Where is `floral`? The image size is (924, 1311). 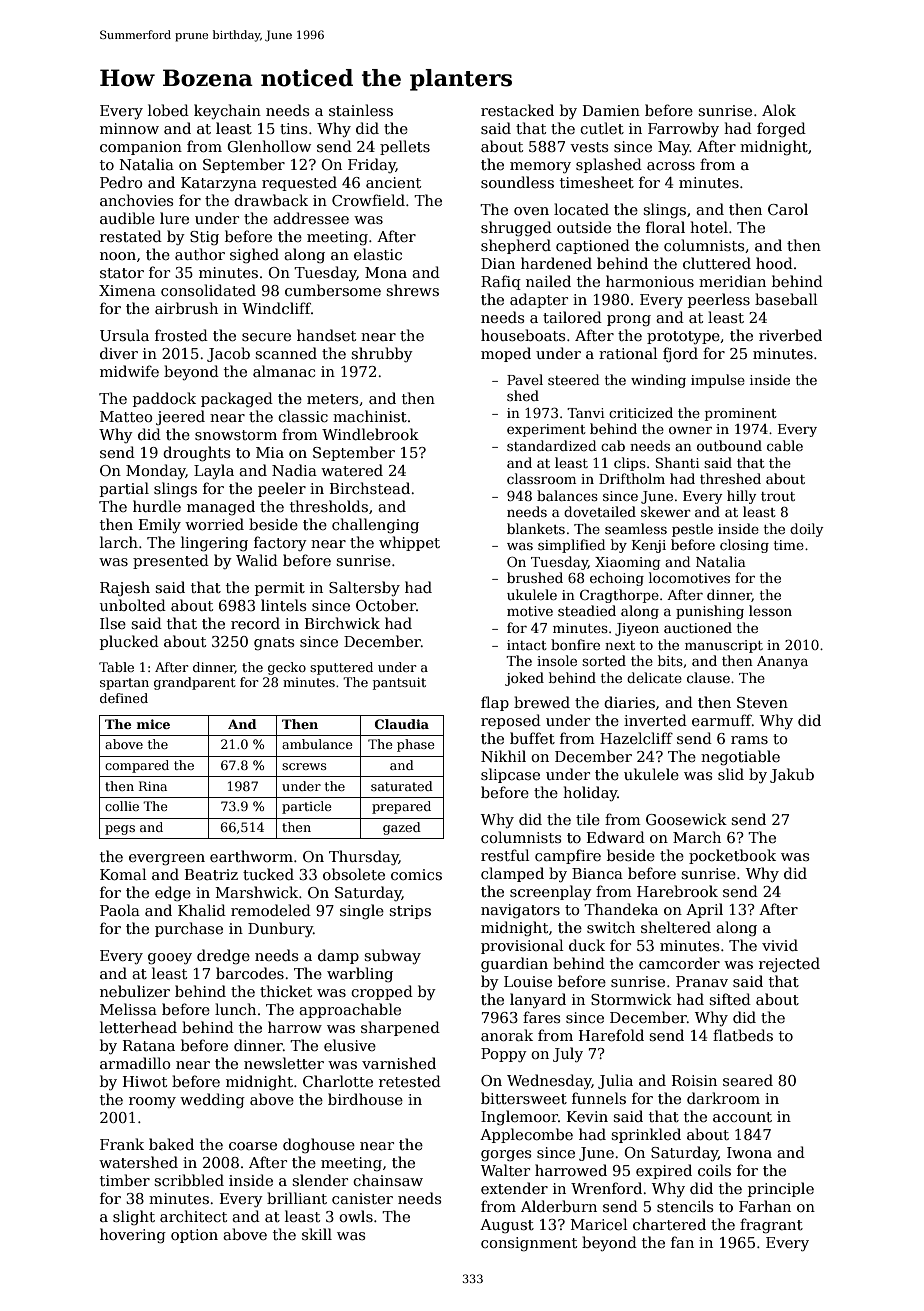
floral is located at coordinates (665, 227).
